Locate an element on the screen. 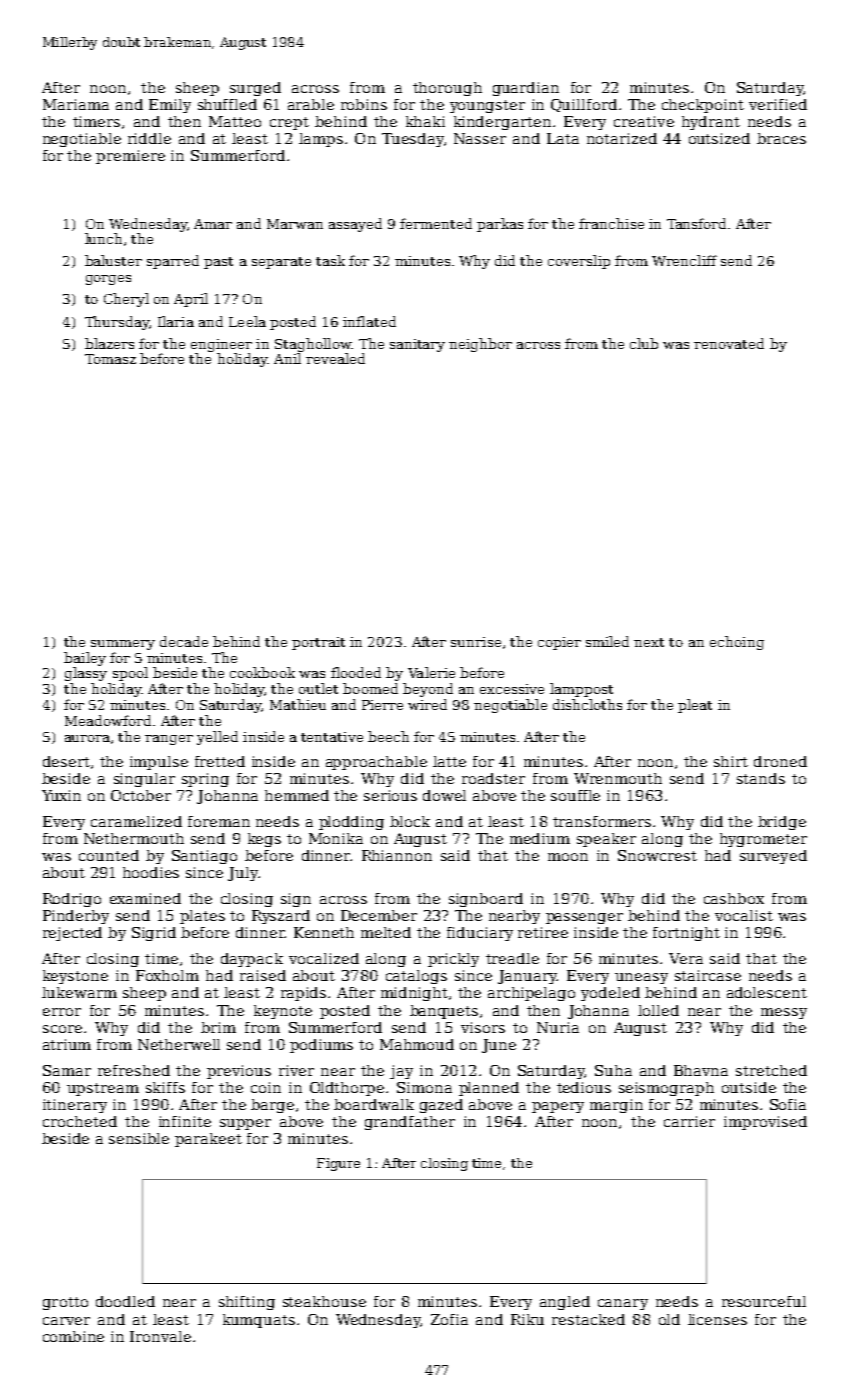 The width and height of the screenshot is (849, 1400). verified is located at coordinates (778, 104).
